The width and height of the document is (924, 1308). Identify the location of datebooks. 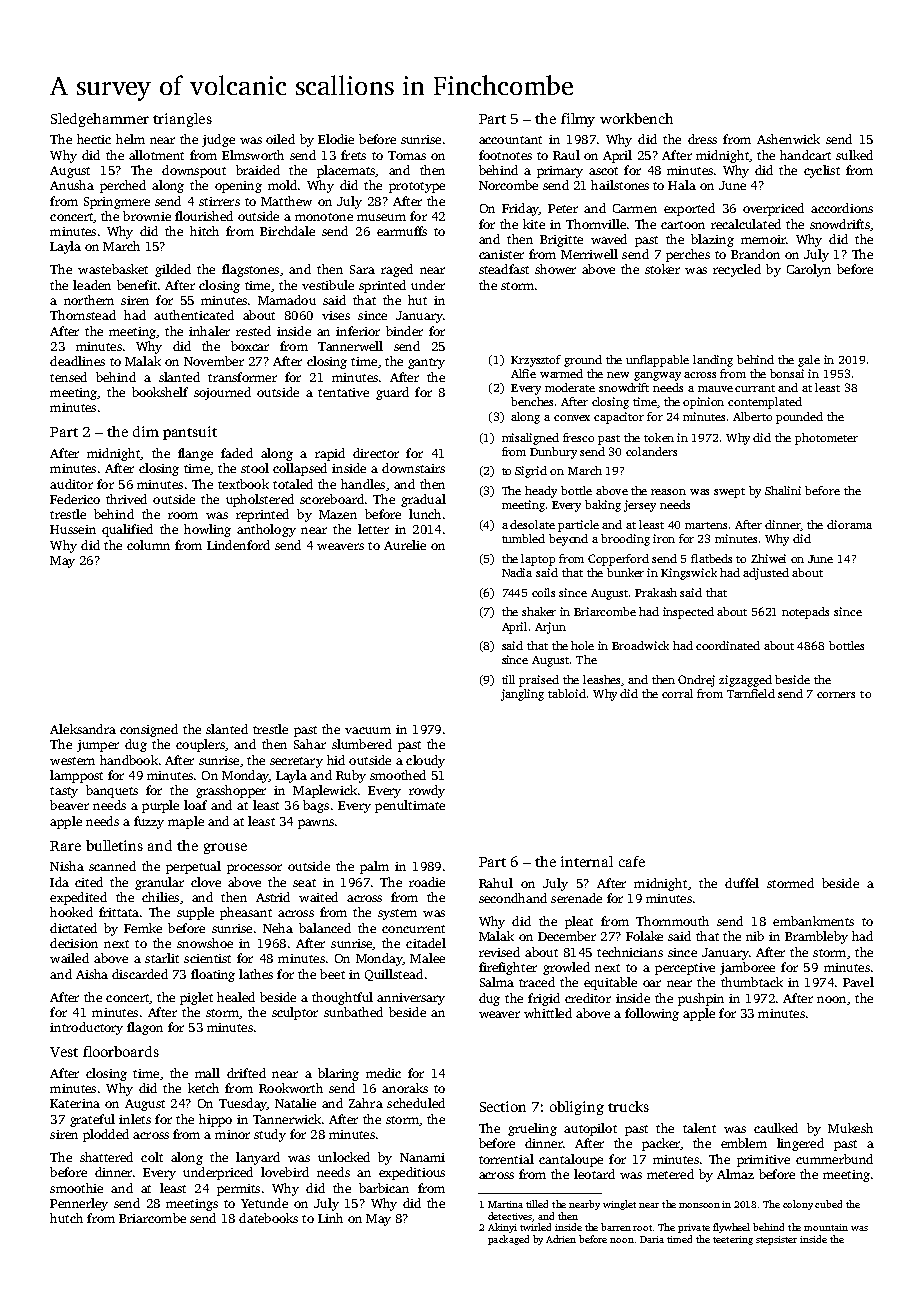
(268, 1218).
